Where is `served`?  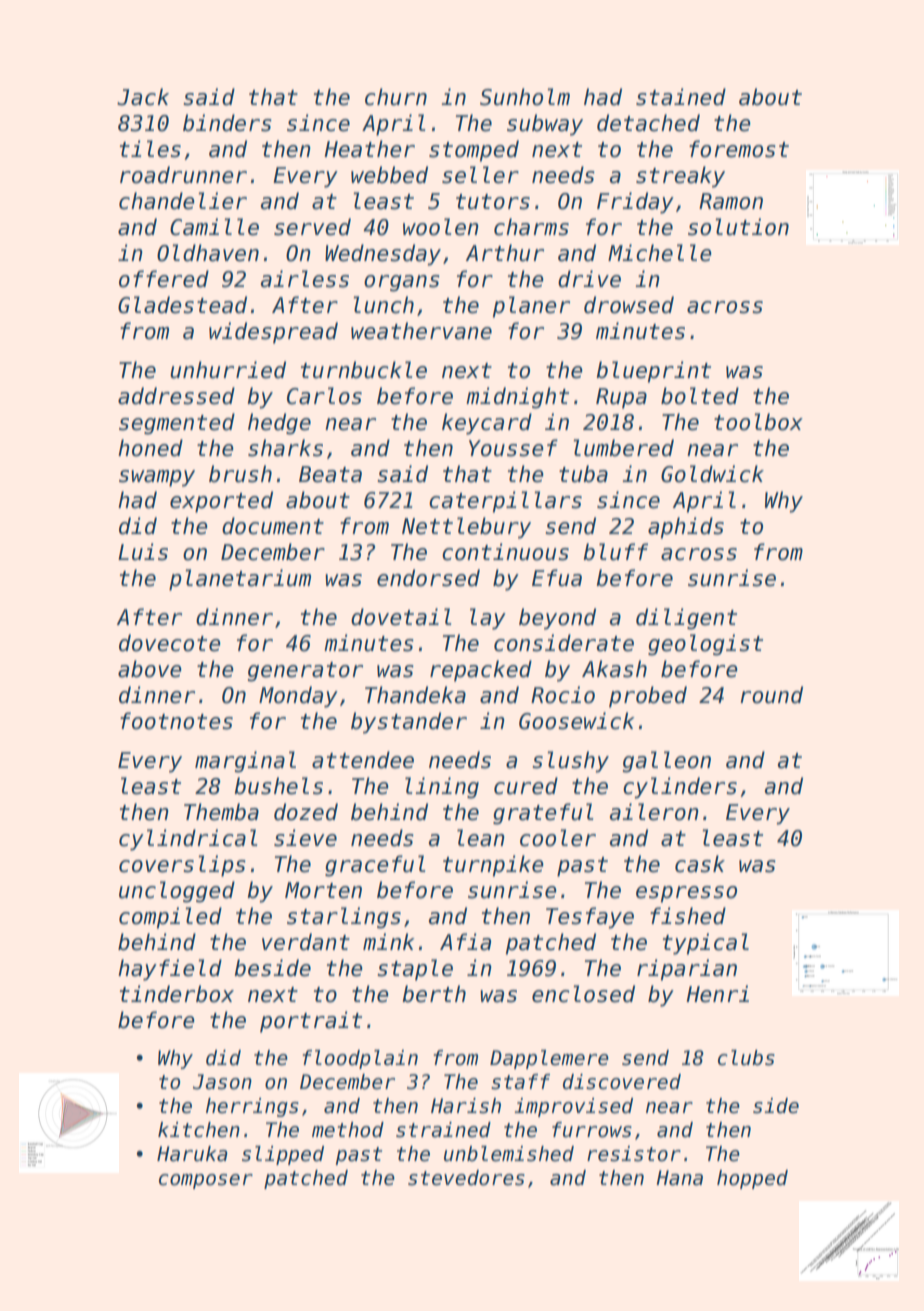 served is located at coordinates (312, 227).
